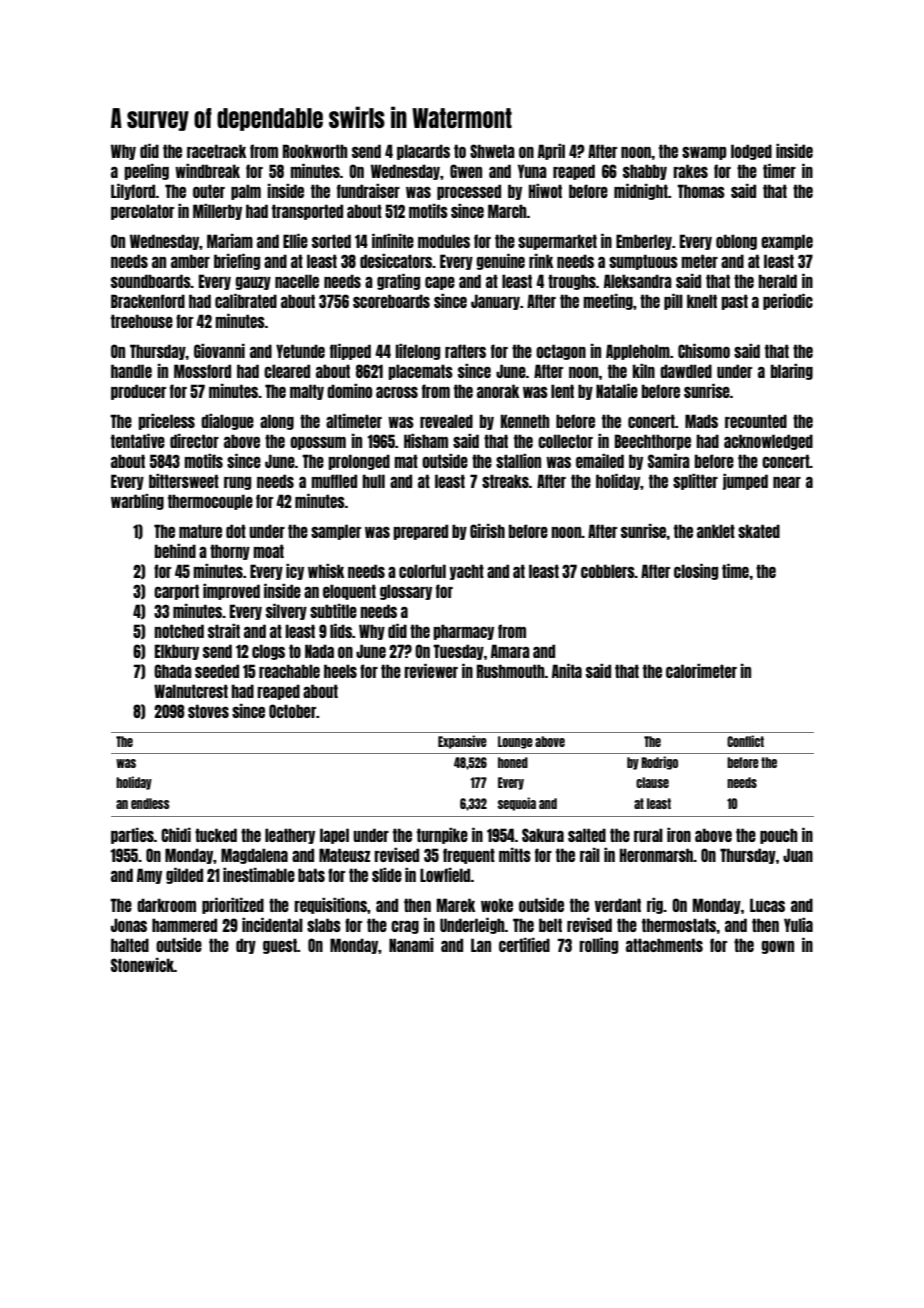  What do you see at coordinates (259, 875) in the page?
I see `inestimable` at bounding box center [259, 875].
